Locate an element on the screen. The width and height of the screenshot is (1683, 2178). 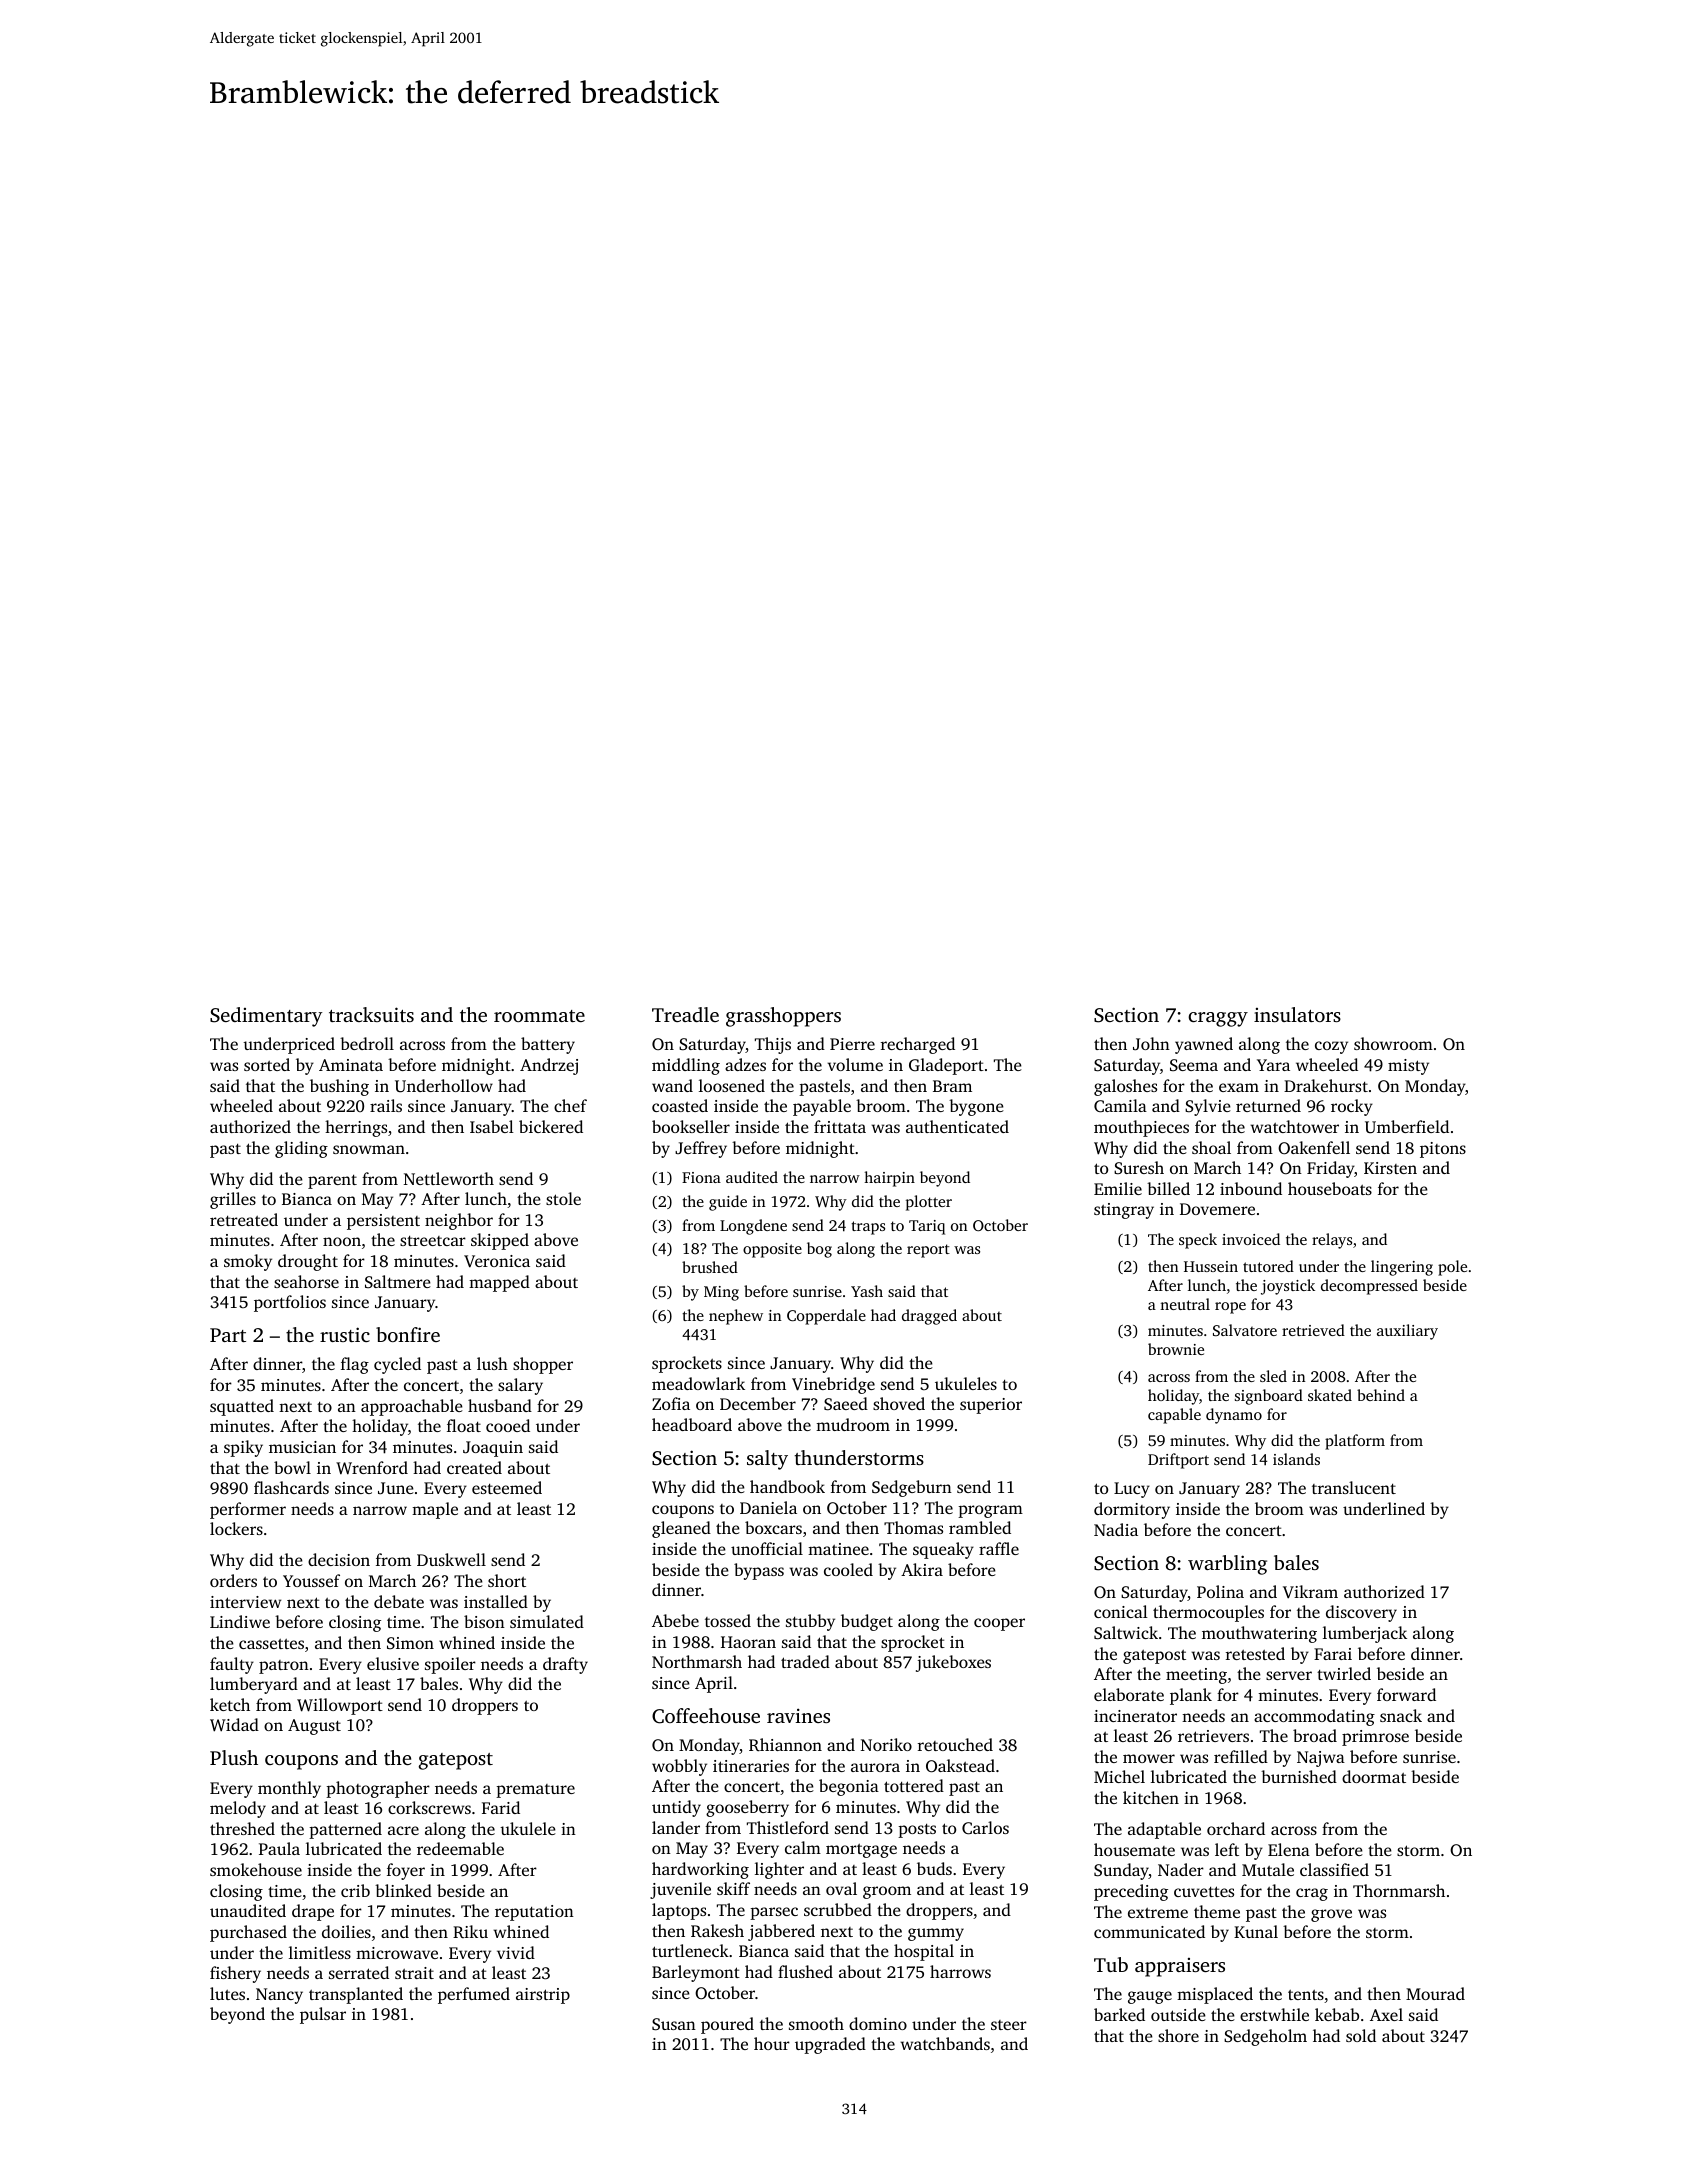
opposite is located at coordinates (772, 1250).
